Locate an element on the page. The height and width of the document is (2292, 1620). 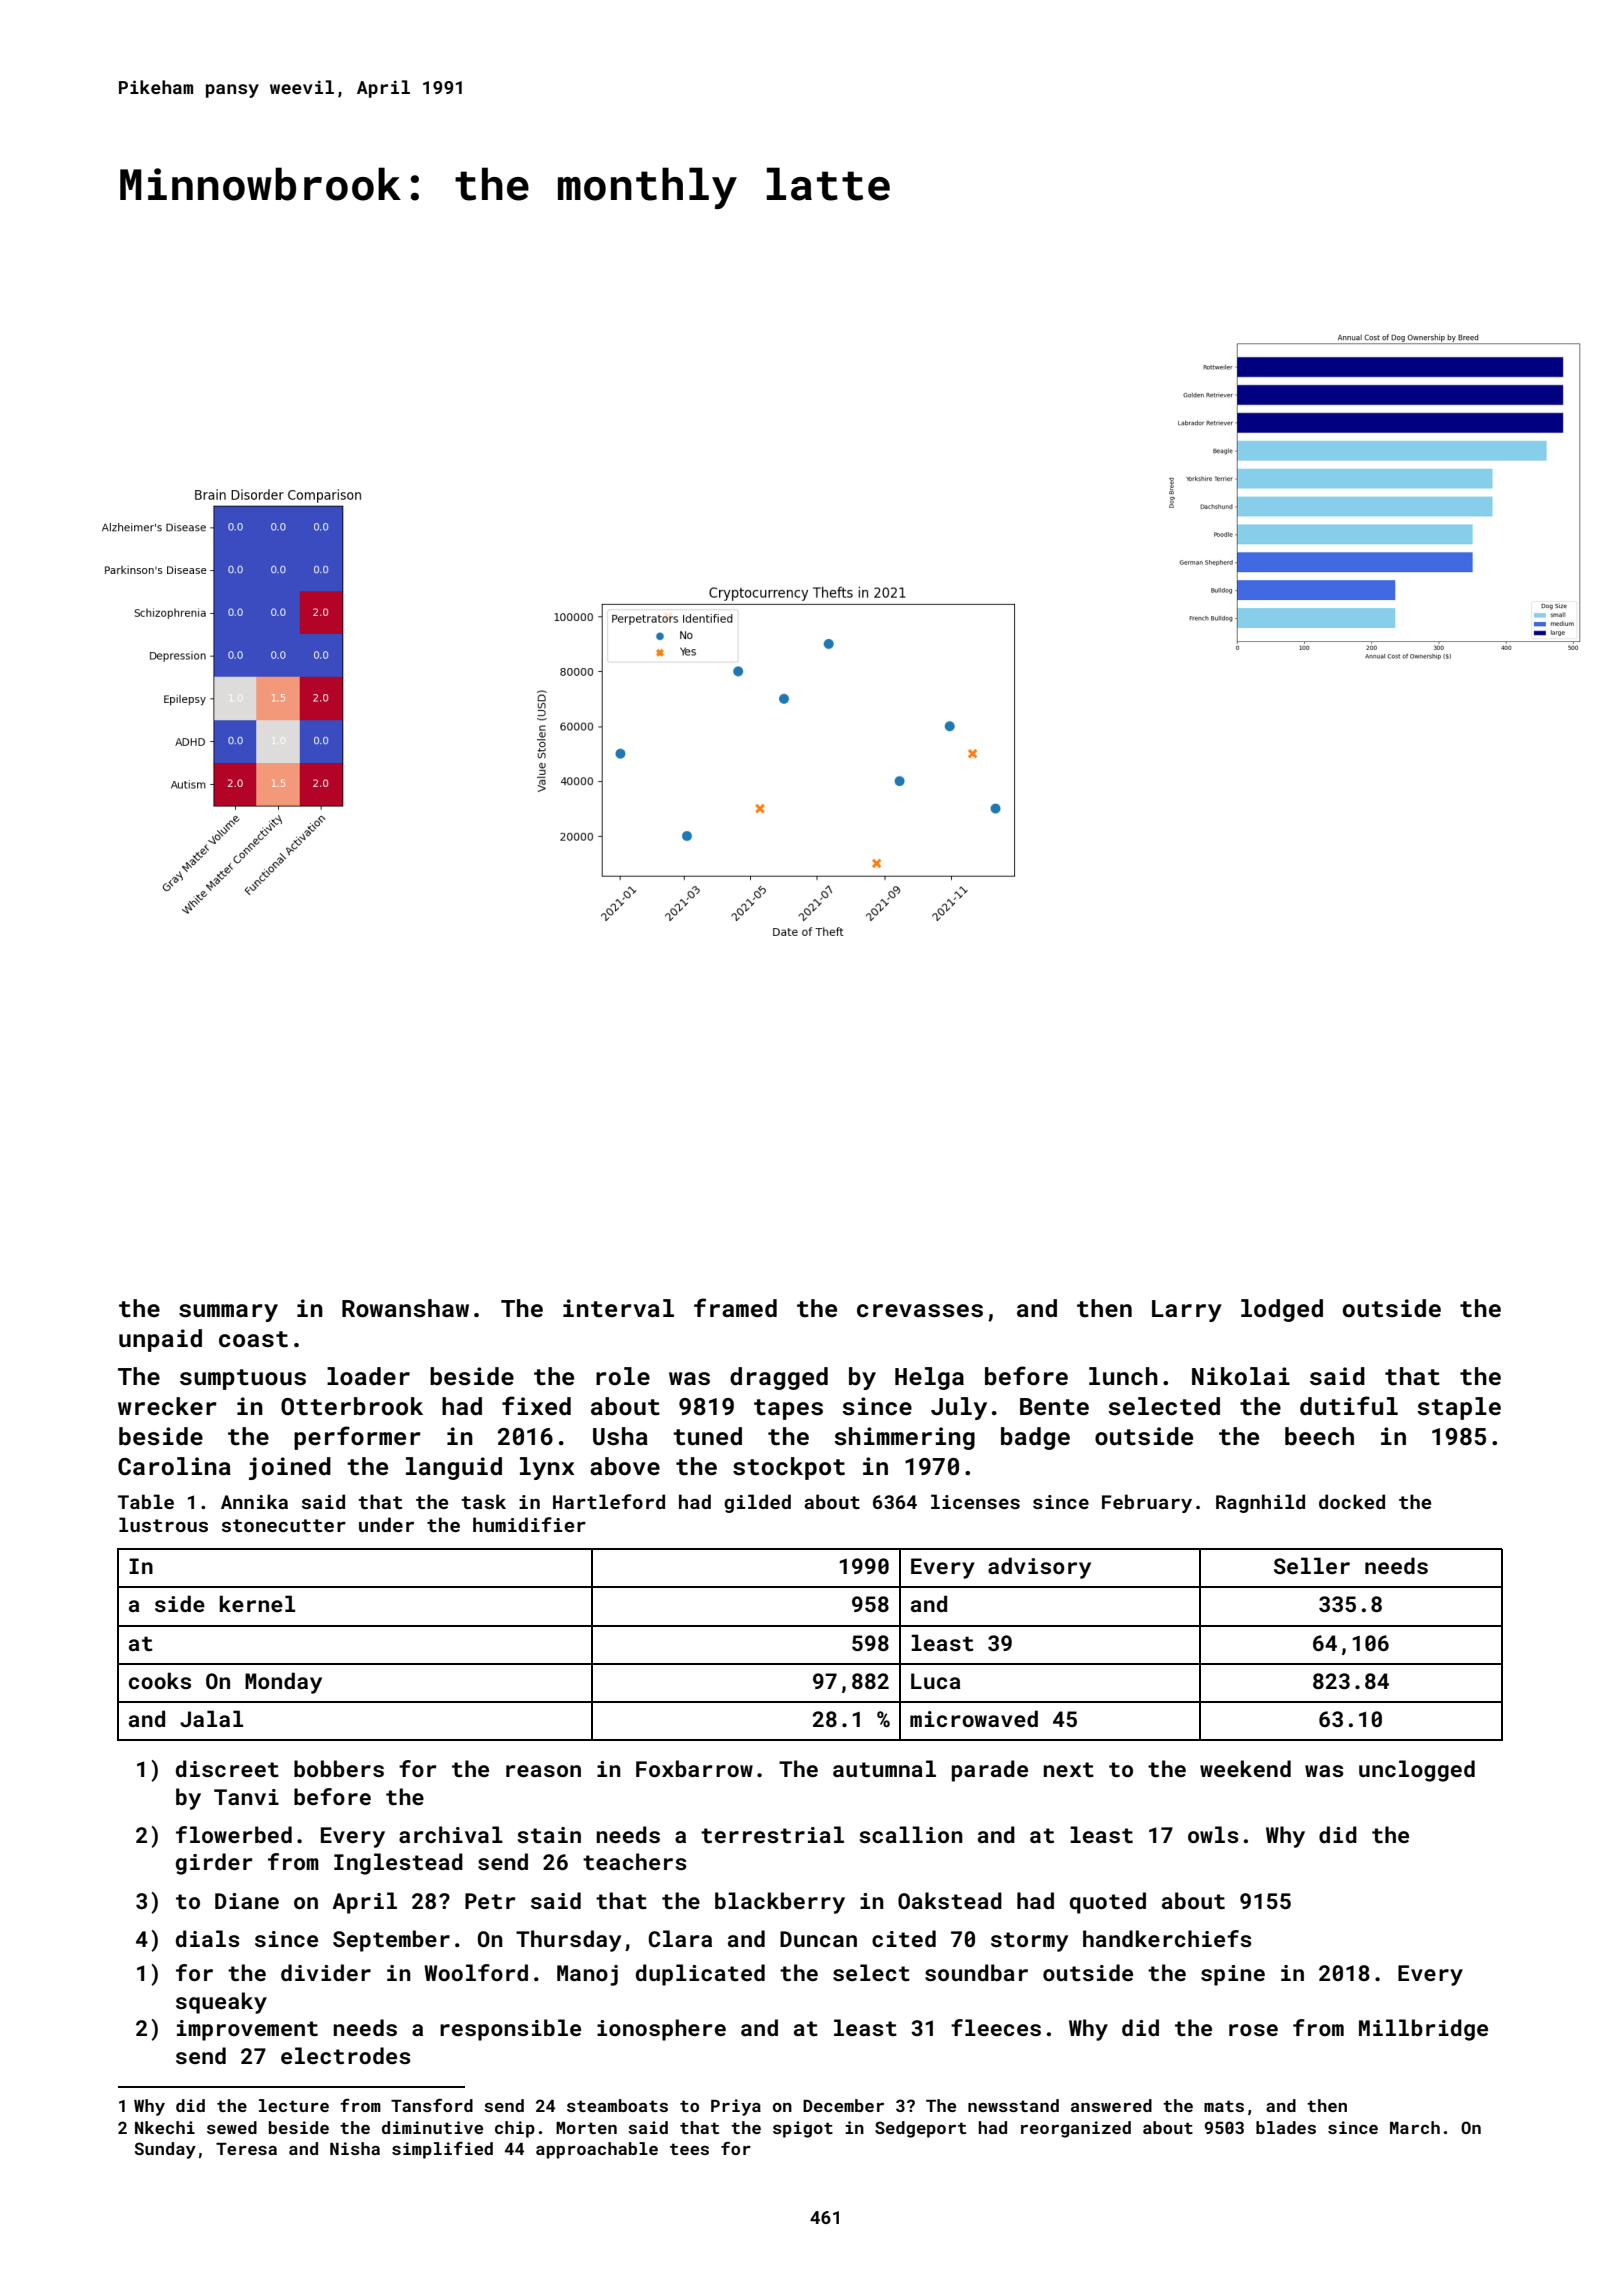
humidifier is located at coordinates (529, 1524).
